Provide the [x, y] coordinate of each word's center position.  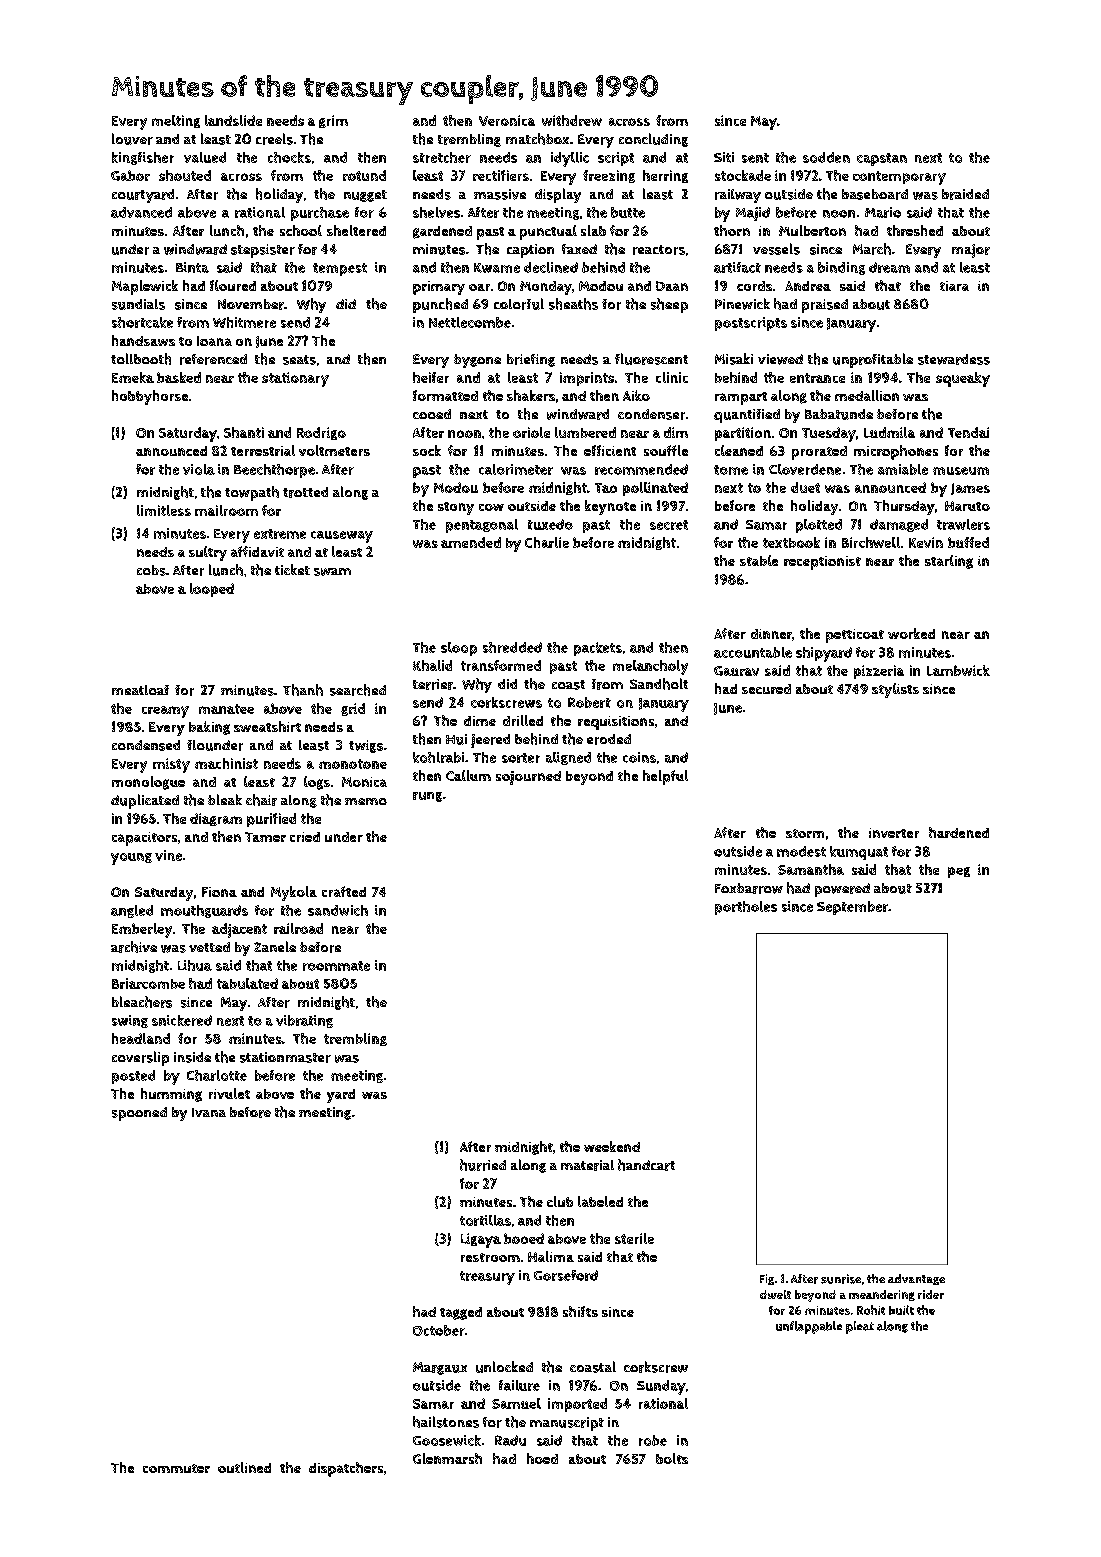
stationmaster [285, 1057]
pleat [860, 1327]
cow [491, 507]
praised [825, 306]
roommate [336, 966]
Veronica [507, 120]
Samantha [811, 869]
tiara [954, 286]
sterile [634, 1238]
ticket [292, 569]
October [439, 1330]
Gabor [130, 175]
